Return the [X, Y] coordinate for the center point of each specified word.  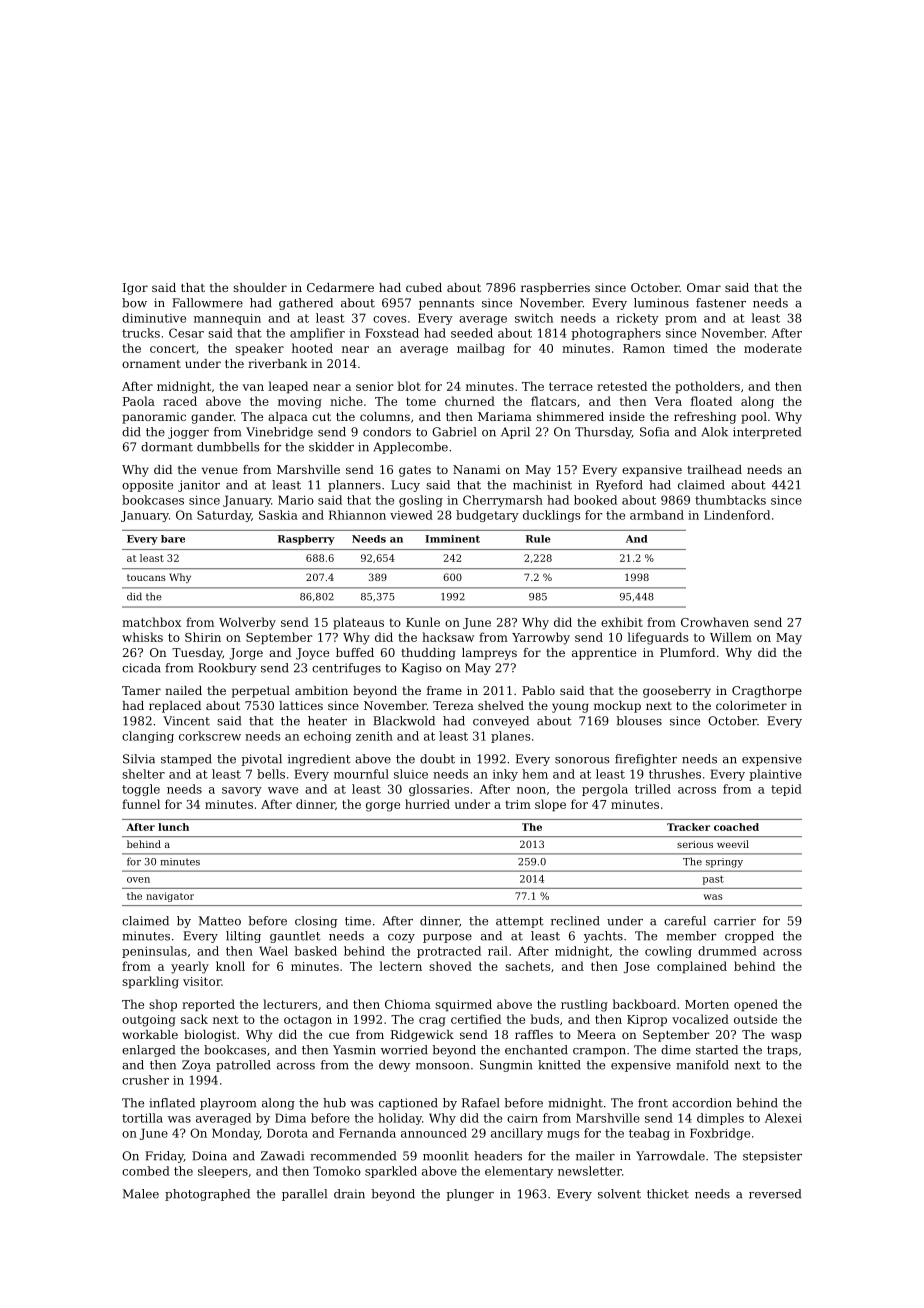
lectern [400, 966]
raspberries [555, 289]
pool [754, 418]
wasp [786, 1037]
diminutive [154, 318]
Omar [704, 287]
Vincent [186, 721]
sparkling [150, 982]
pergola [605, 790]
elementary [519, 1172]
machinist [542, 485]
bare [173, 539]
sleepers [223, 1172]
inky [505, 775]
